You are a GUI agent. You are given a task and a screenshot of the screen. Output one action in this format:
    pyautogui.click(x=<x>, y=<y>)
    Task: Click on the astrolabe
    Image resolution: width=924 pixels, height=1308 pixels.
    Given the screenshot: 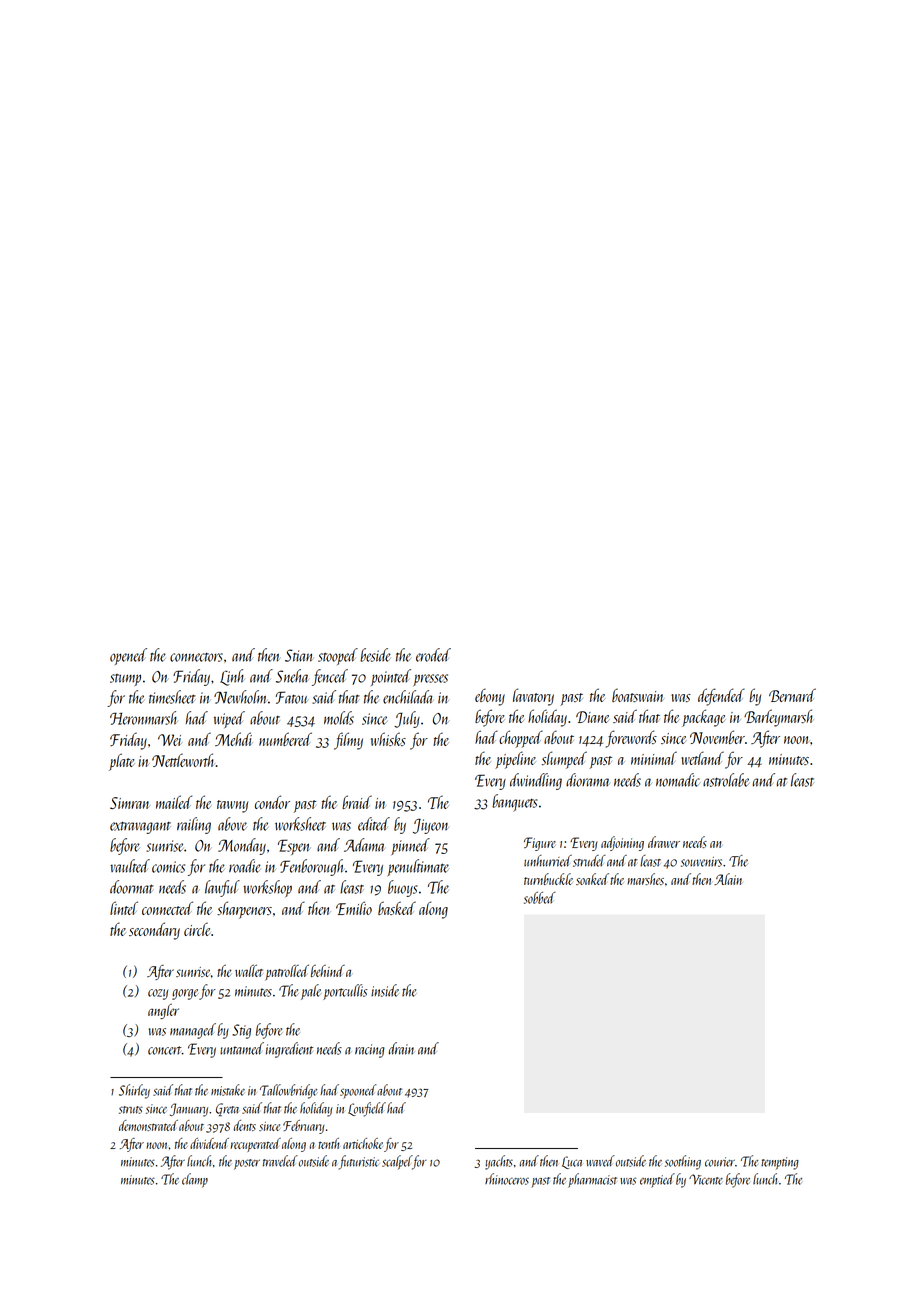 What is the action you would take?
    pyautogui.click(x=726, y=780)
